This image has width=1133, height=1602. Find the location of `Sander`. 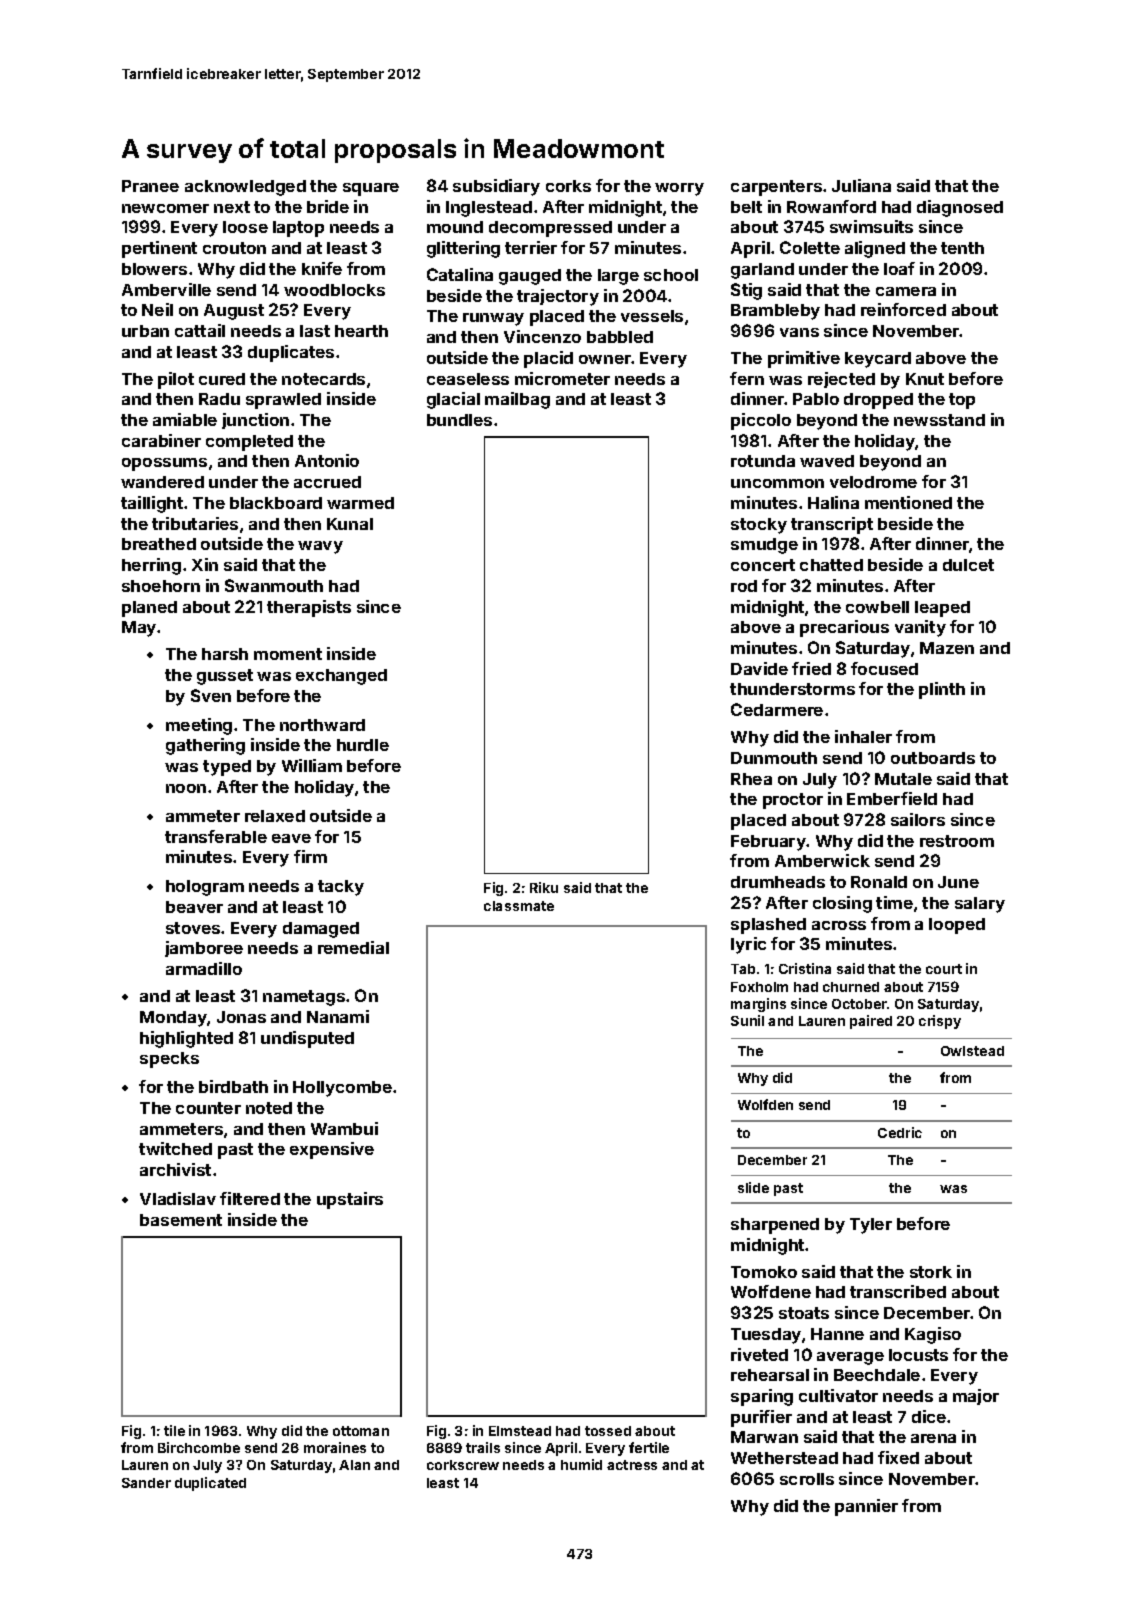

Sander is located at coordinates (146, 1483).
